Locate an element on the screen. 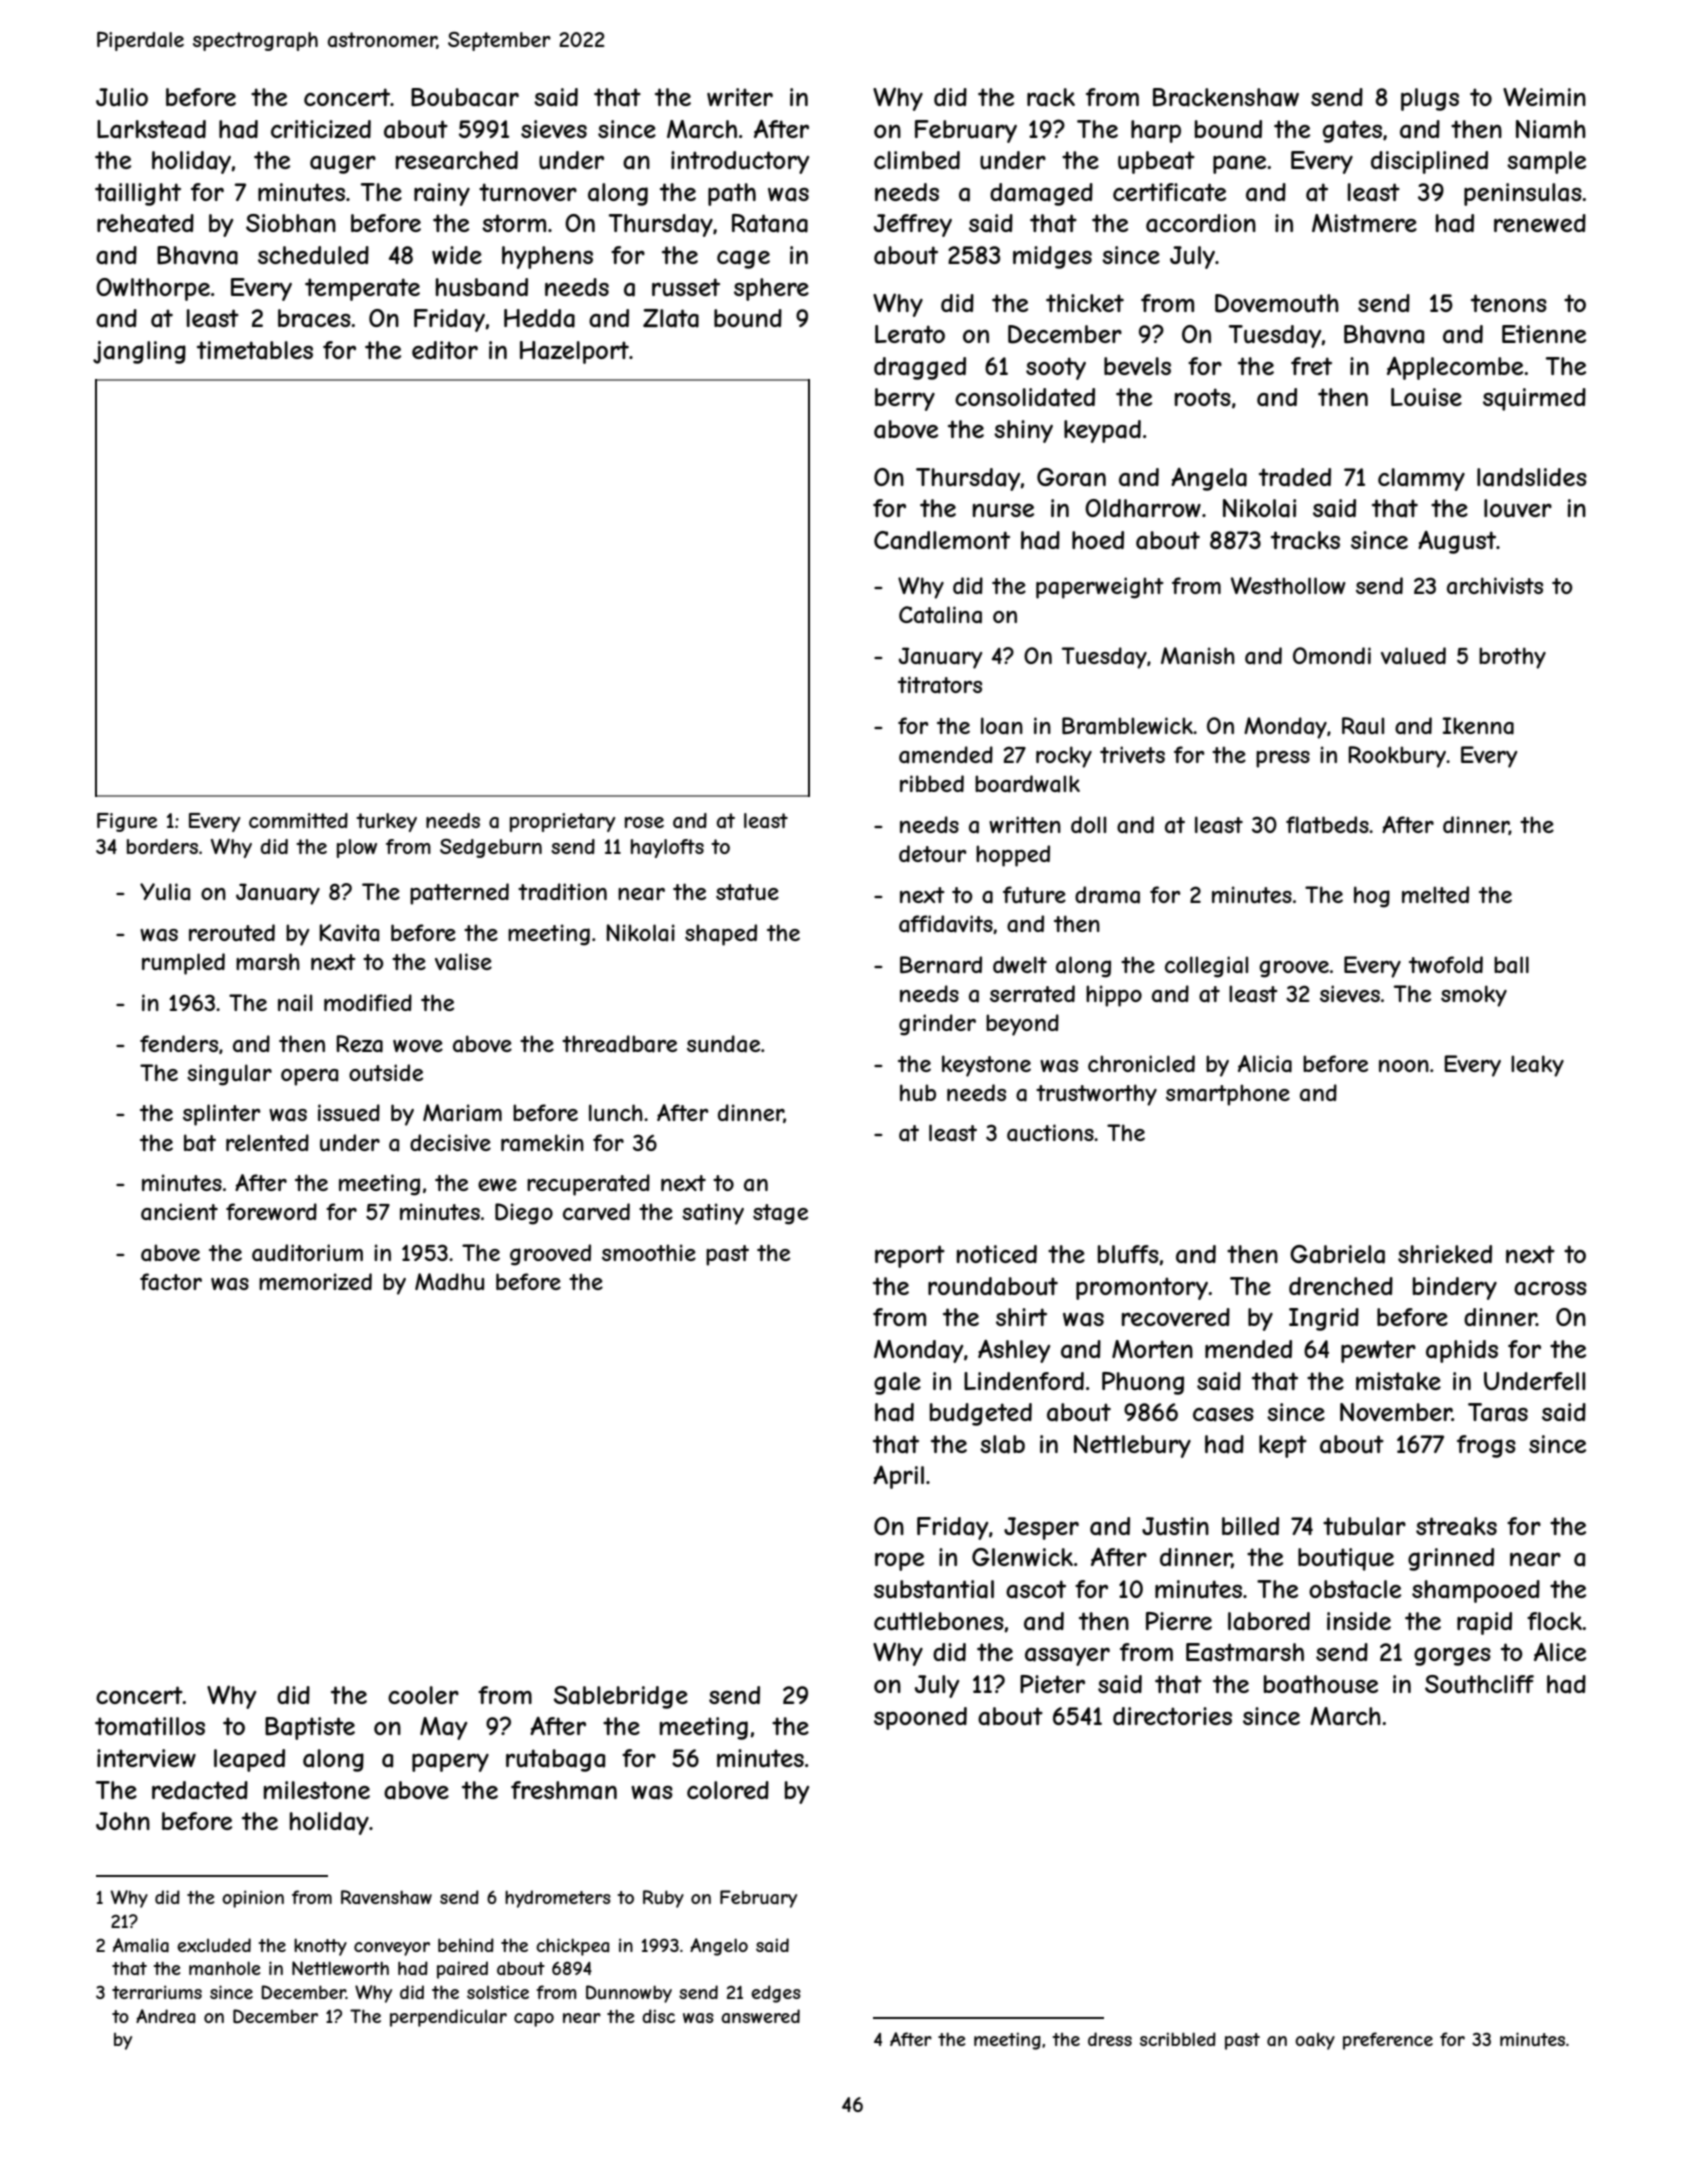  editor is located at coordinates (445, 350).
